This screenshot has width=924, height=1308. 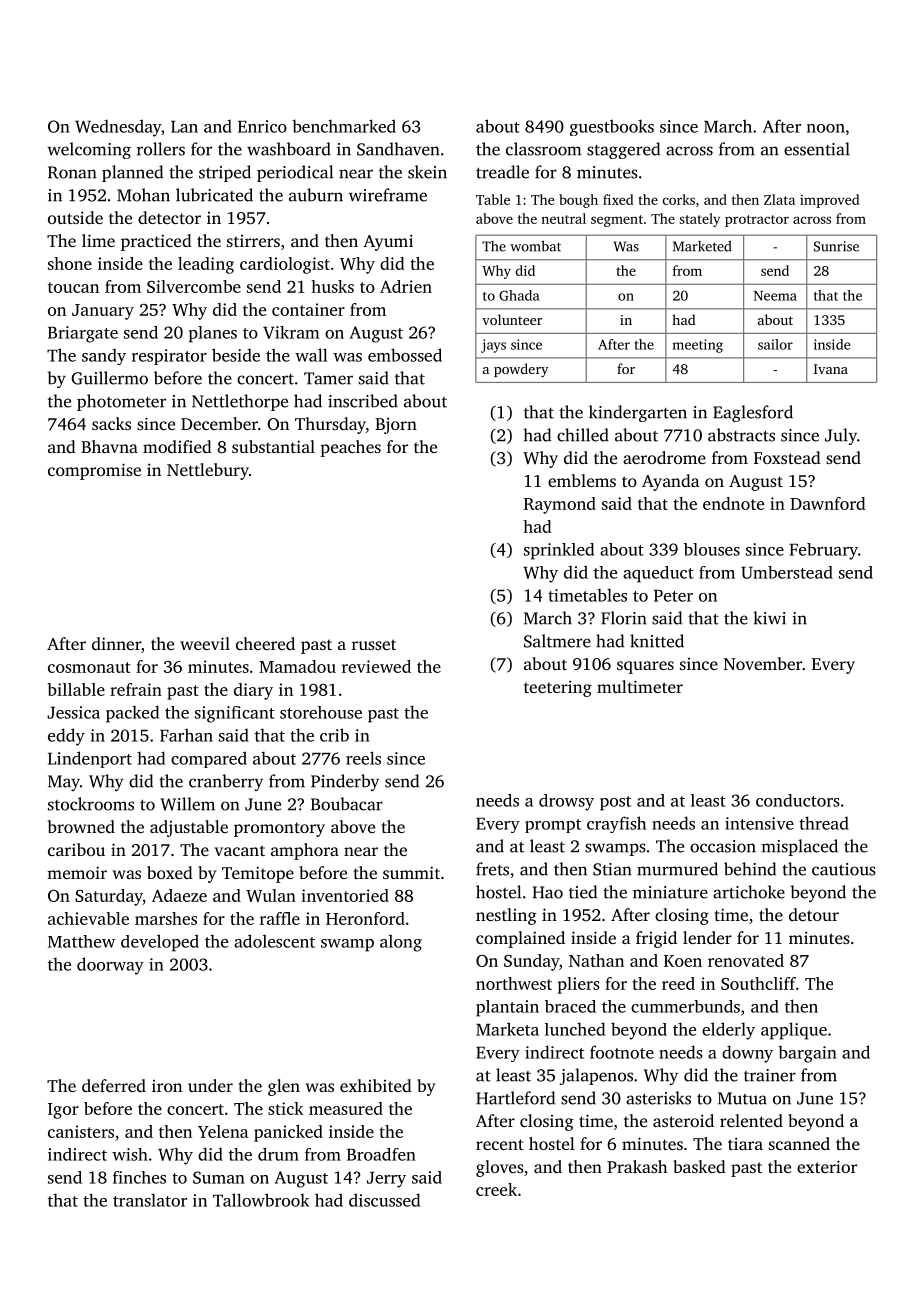 What do you see at coordinates (81, 941) in the screenshot?
I see `Matthew` at bounding box center [81, 941].
